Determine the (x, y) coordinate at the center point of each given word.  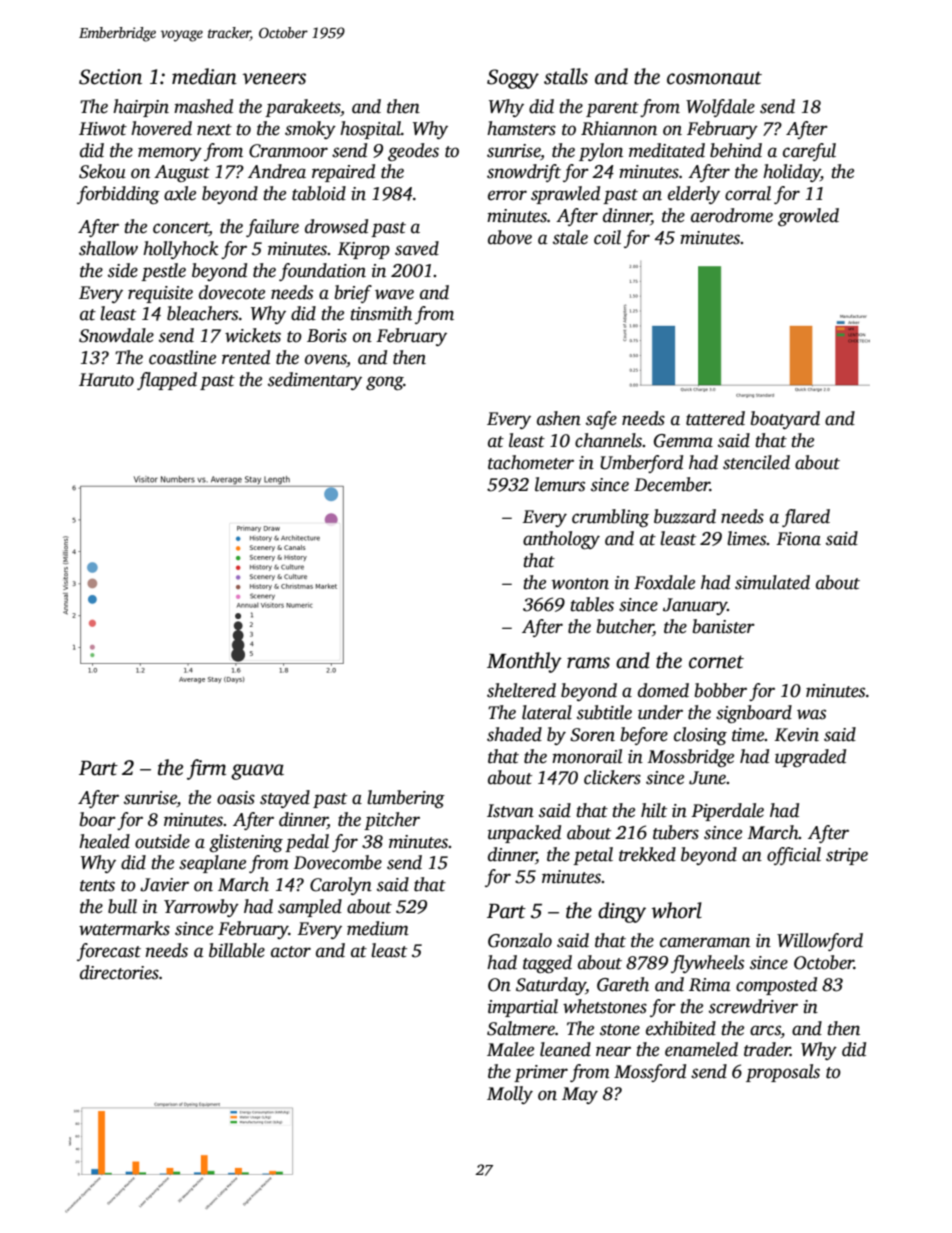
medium (378, 928)
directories (119, 972)
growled (808, 217)
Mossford (650, 1073)
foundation (322, 272)
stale (570, 237)
